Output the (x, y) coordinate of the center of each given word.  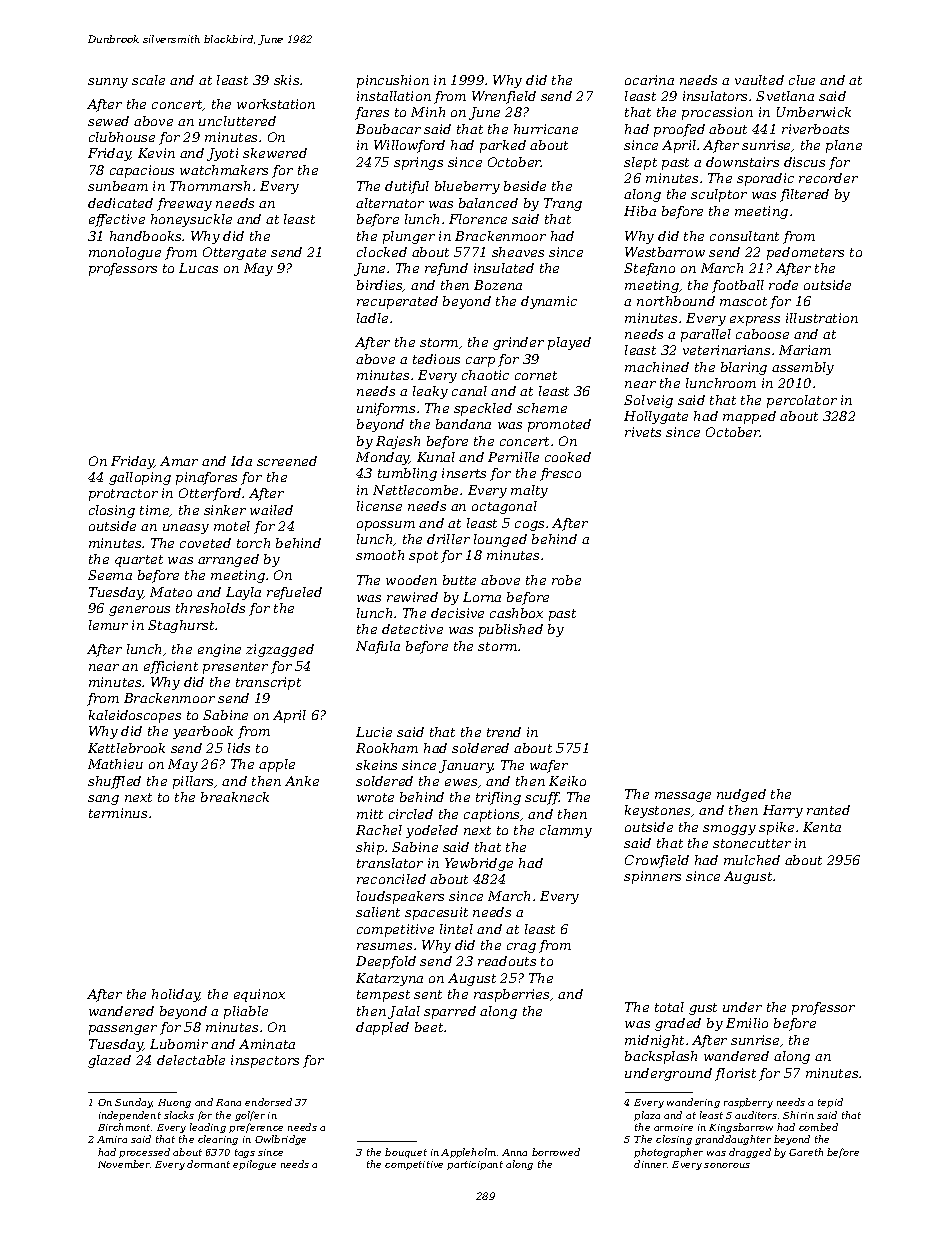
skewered (275, 153)
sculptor (719, 195)
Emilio (747, 1023)
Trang (563, 204)
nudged (741, 795)
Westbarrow (665, 252)
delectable (191, 1060)
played (569, 343)
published (511, 630)
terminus (118, 813)
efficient (171, 667)
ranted (828, 810)
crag (521, 948)
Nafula (378, 647)
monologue (125, 253)
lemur (108, 625)
